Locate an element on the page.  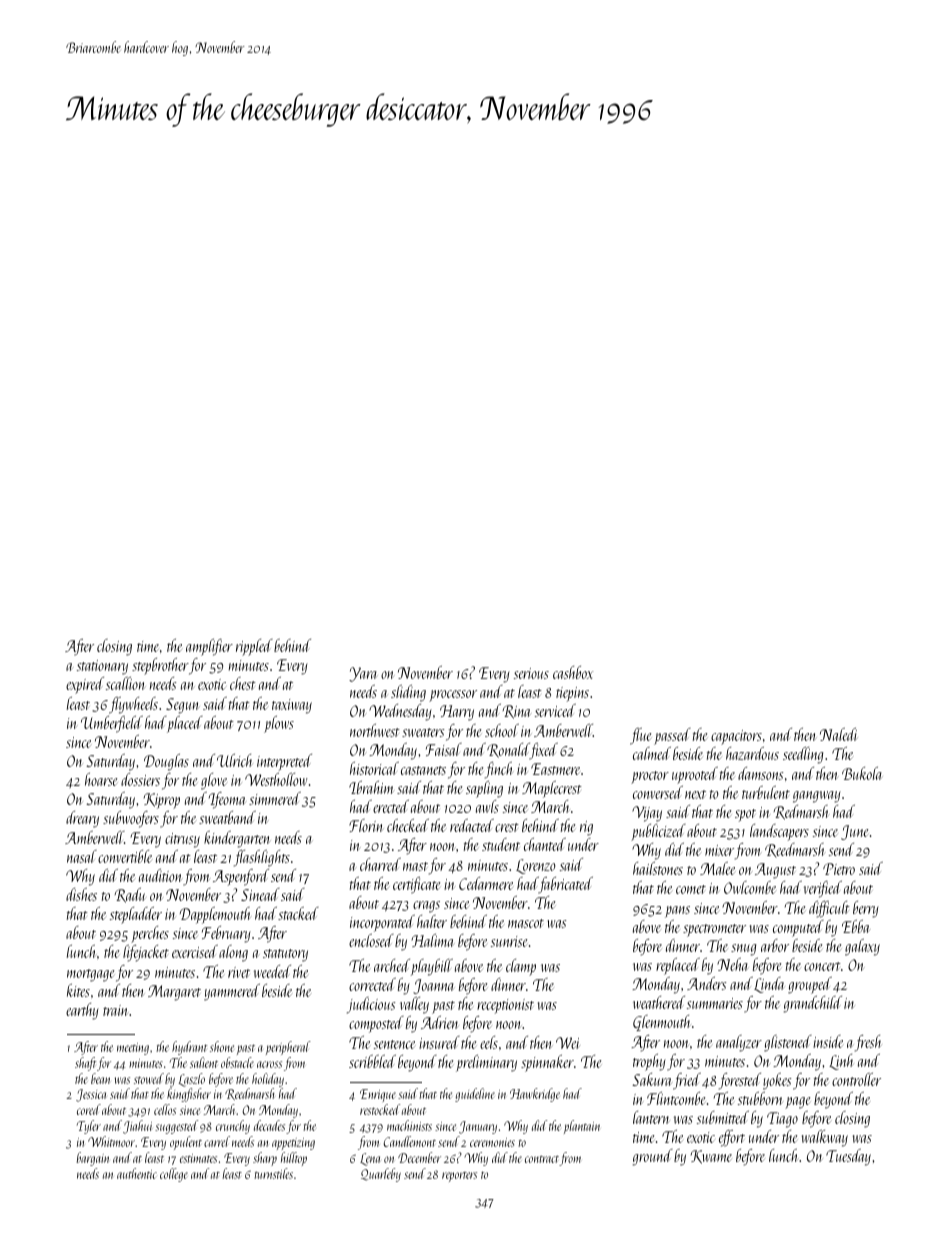
Yara is located at coordinates (363, 674).
